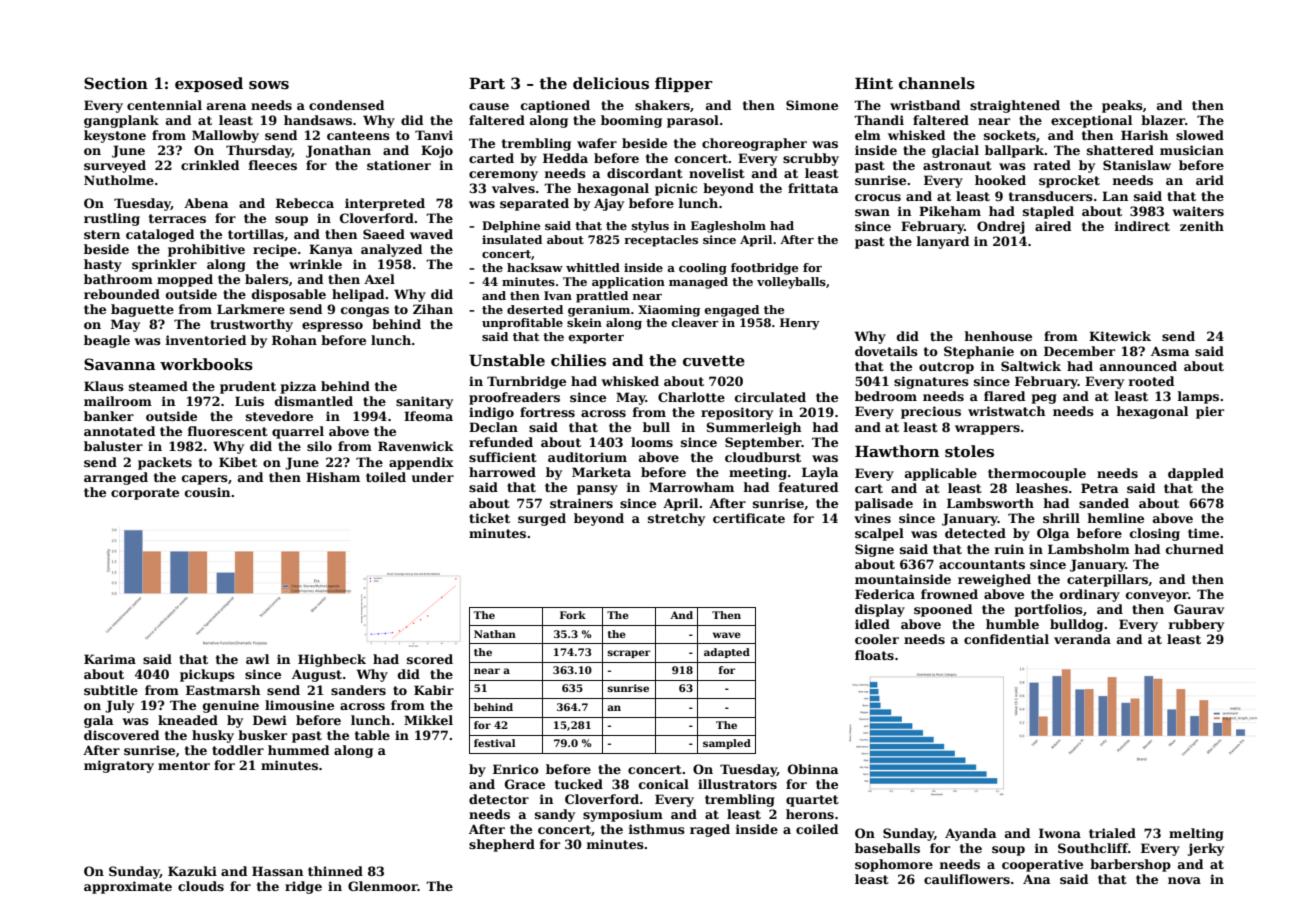  What do you see at coordinates (383, 886) in the image?
I see `Glenmoor` at bounding box center [383, 886].
